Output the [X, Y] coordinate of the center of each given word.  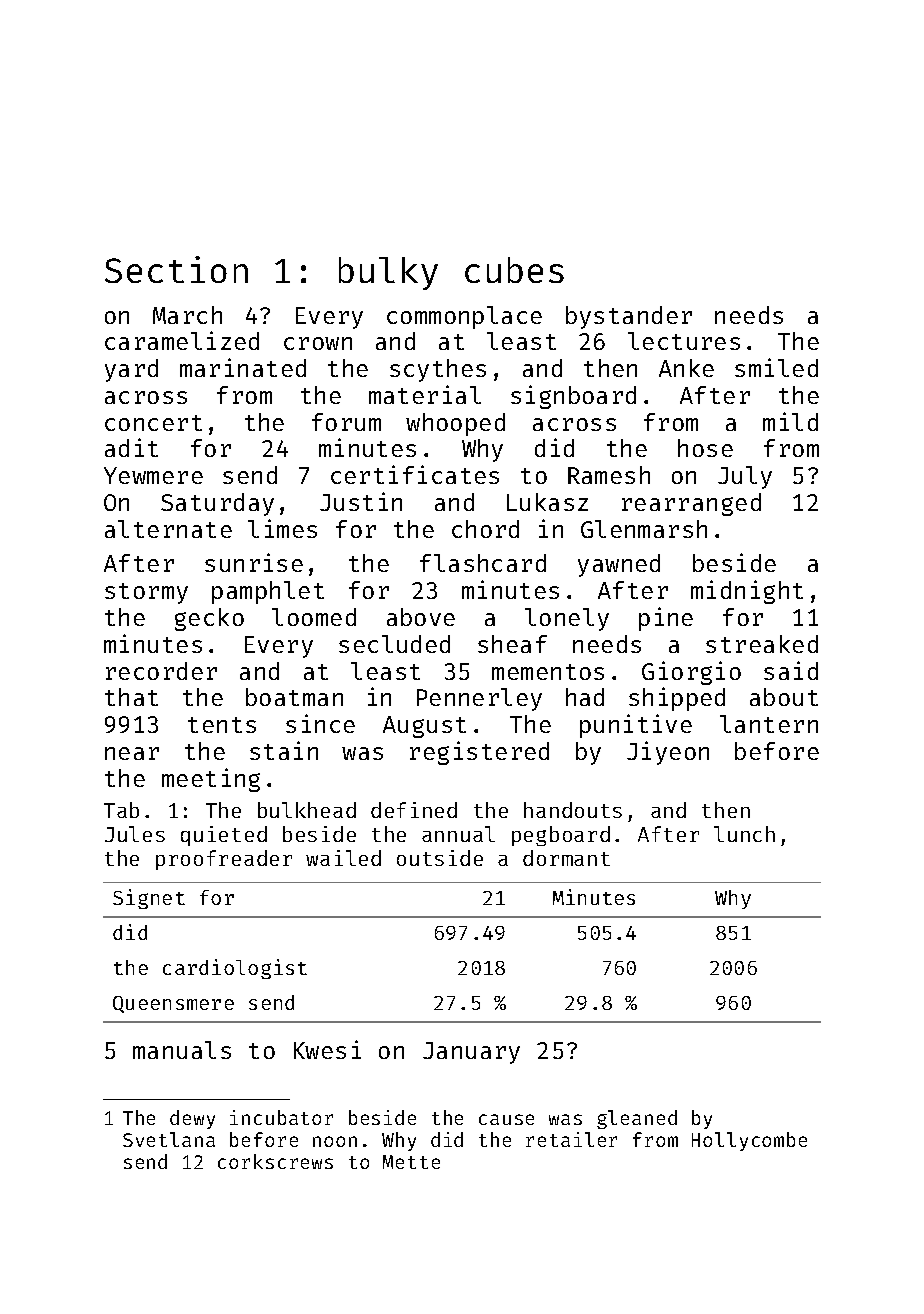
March [187, 315]
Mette [411, 1162]
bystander [629, 317]
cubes [514, 270]
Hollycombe [749, 1141]
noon [335, 1141]
